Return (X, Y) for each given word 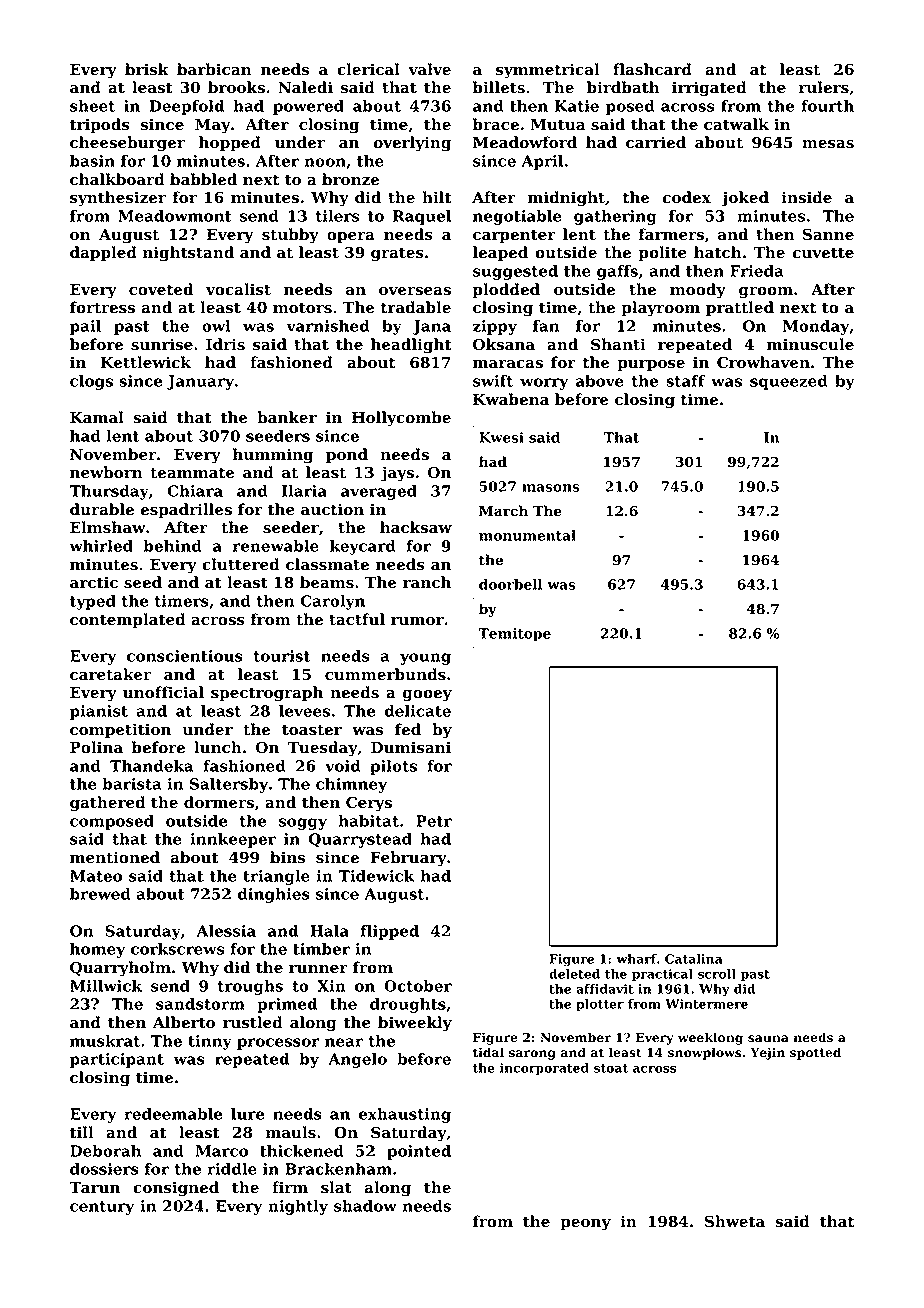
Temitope (514, 635)
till (82, 1132)
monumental (527, 535)
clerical (368, 69)
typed (93, 602)
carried (656, 142)
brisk (147, 69)
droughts (408, 1005)
